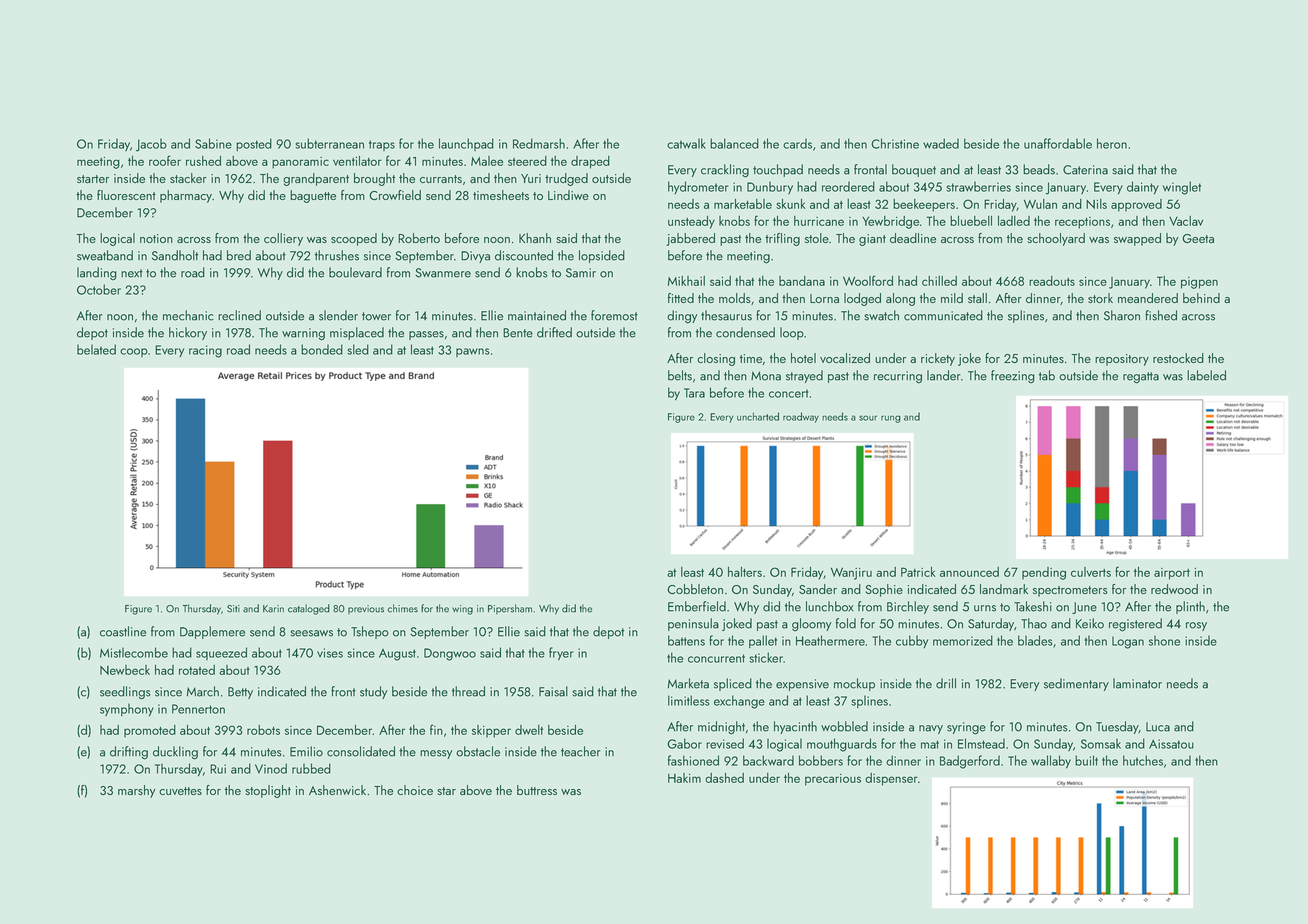  Describe the element at coordinates (978, 186) in the page. I see `strawberries` at that location.
